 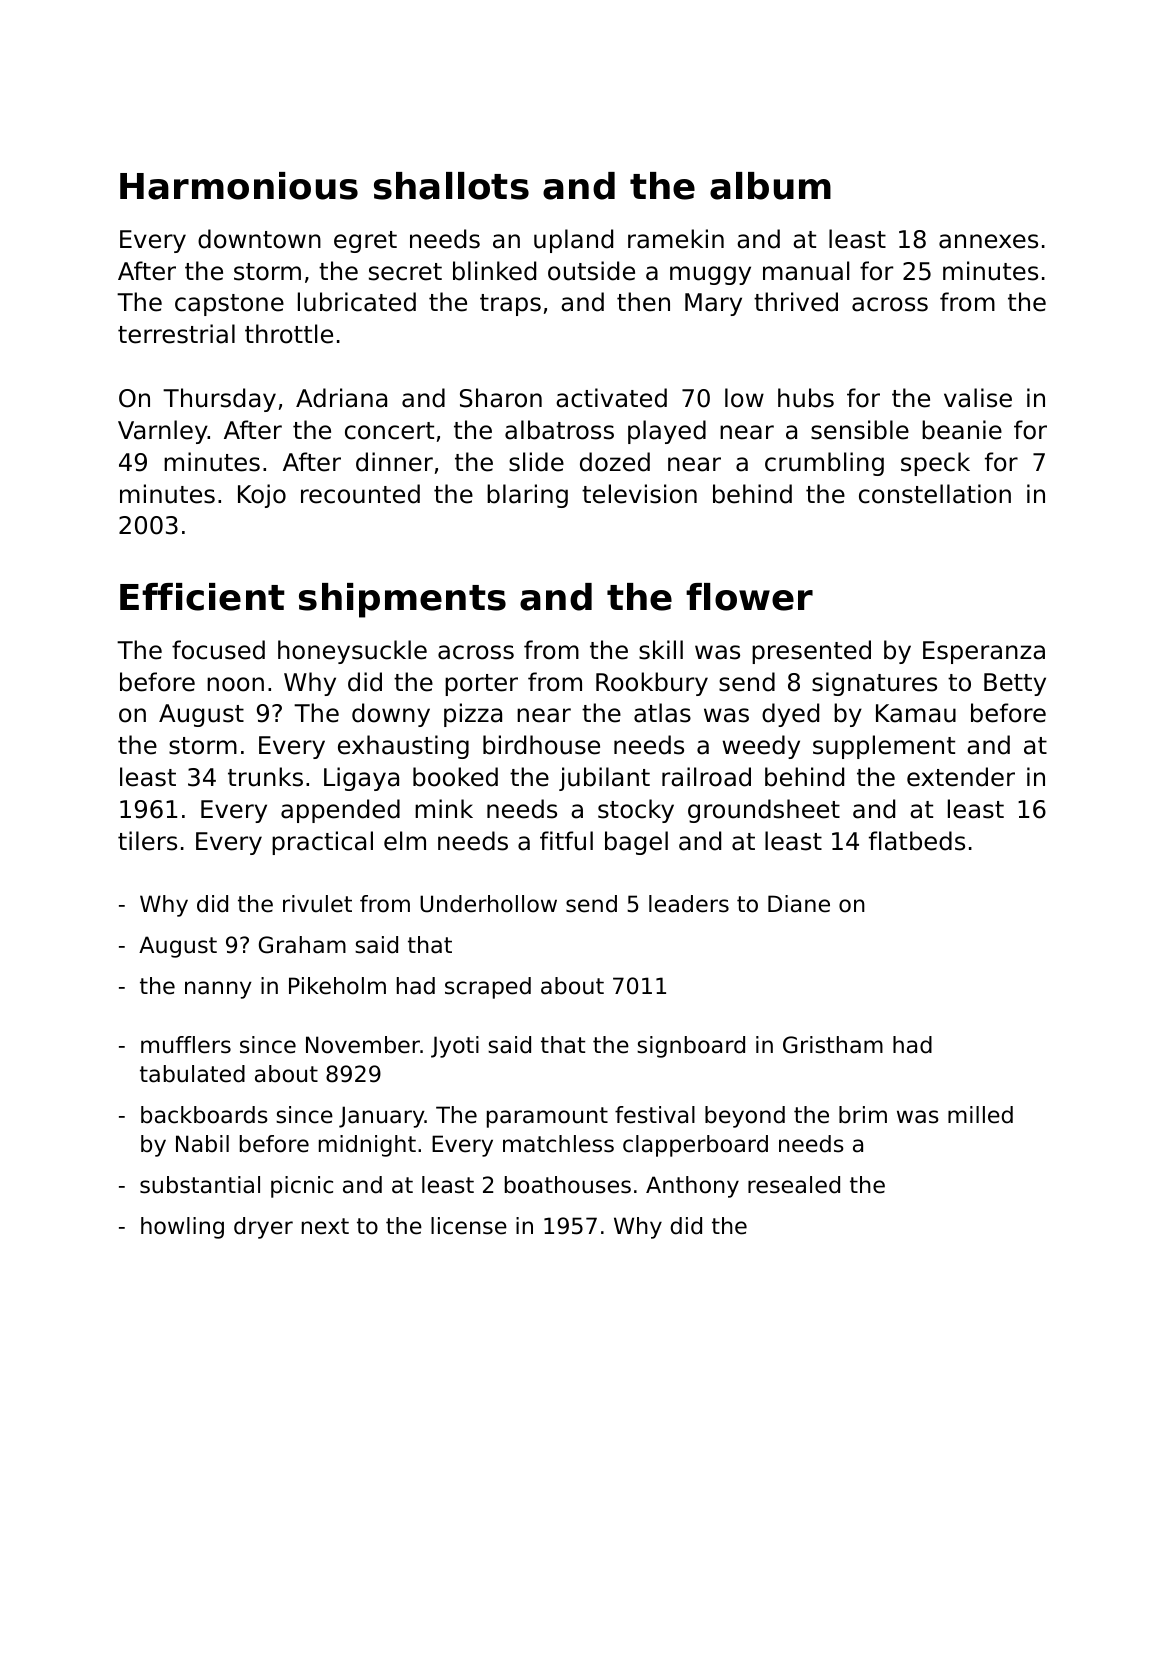 I want to click on elm, so click(x=405, y=841).
